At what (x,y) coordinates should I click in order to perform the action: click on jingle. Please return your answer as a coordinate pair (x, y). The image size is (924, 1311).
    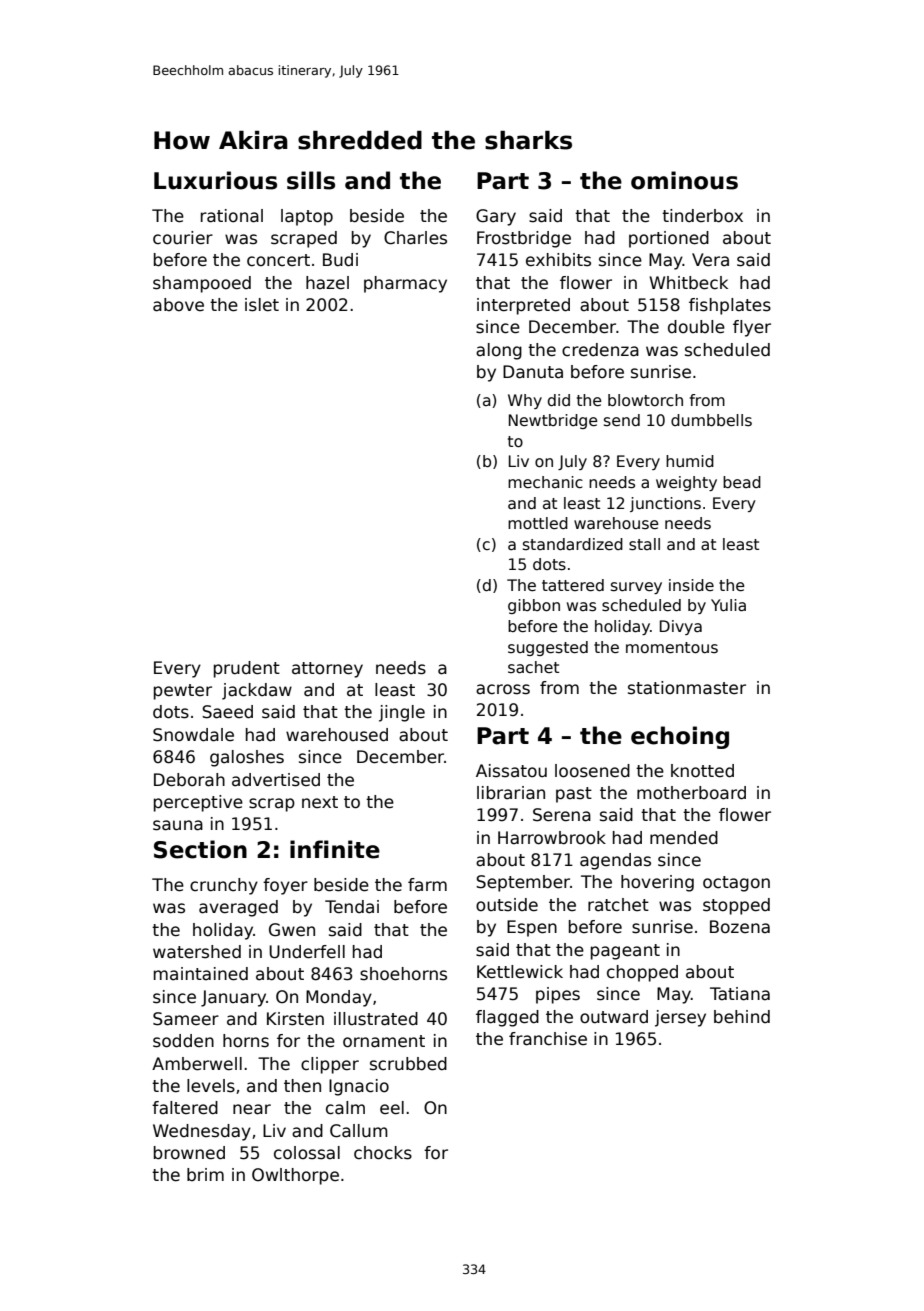
    Looking at the image, I should click on (402, 713).
